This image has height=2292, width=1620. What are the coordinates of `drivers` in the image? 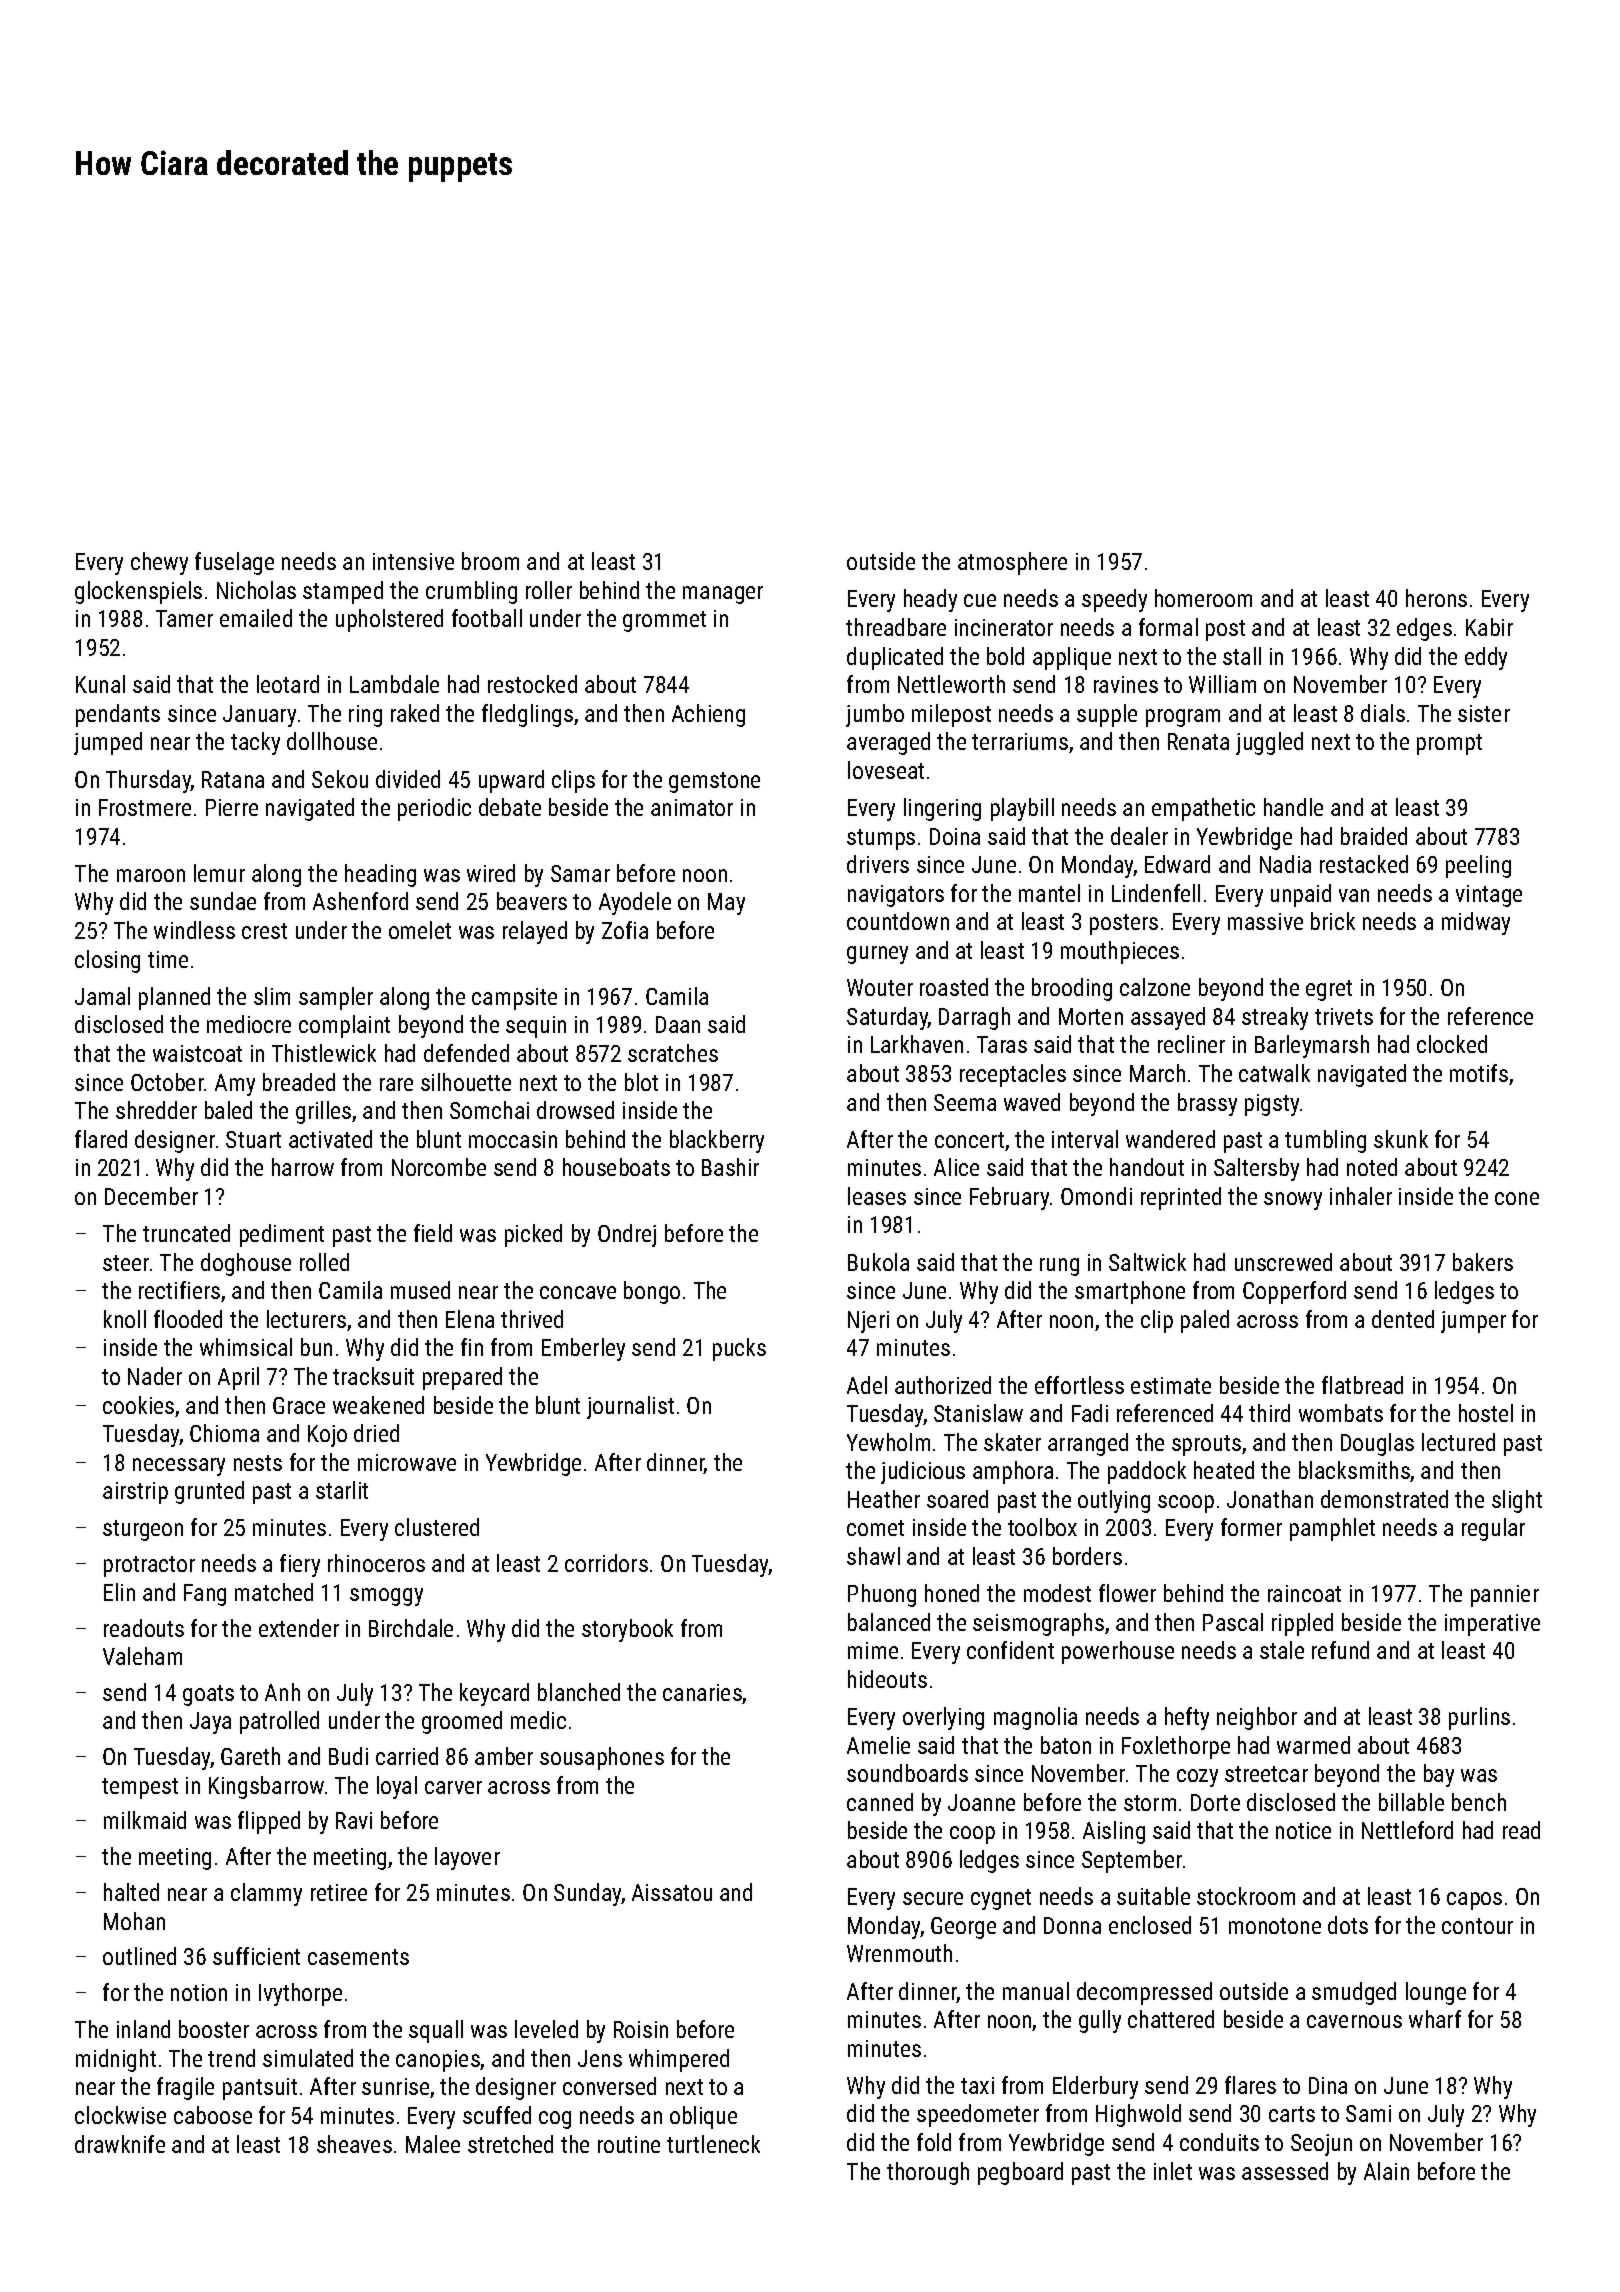 It's located at (878, 864).
